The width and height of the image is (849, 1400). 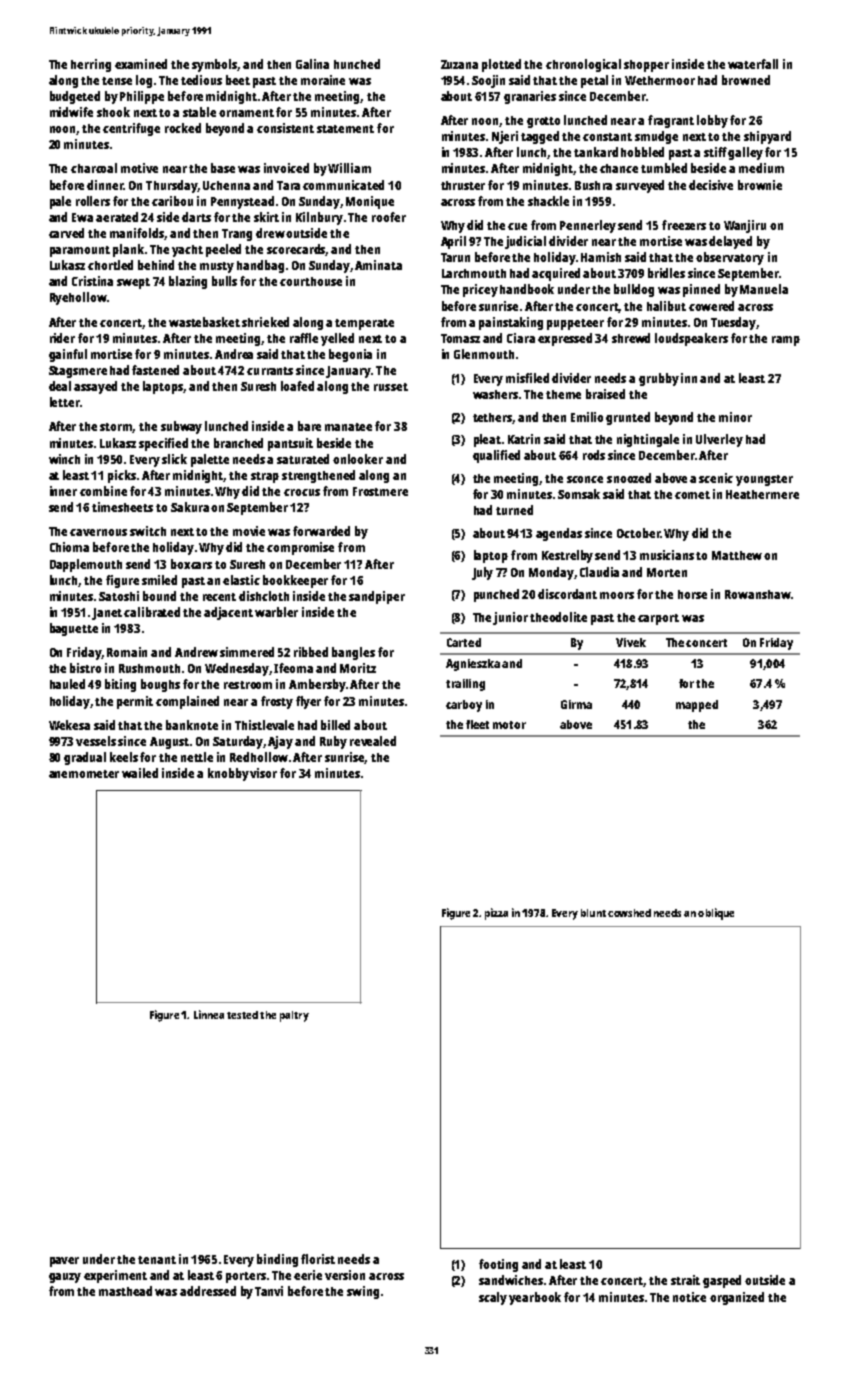 I want to click on pizza, so click(x=496, y=914).
